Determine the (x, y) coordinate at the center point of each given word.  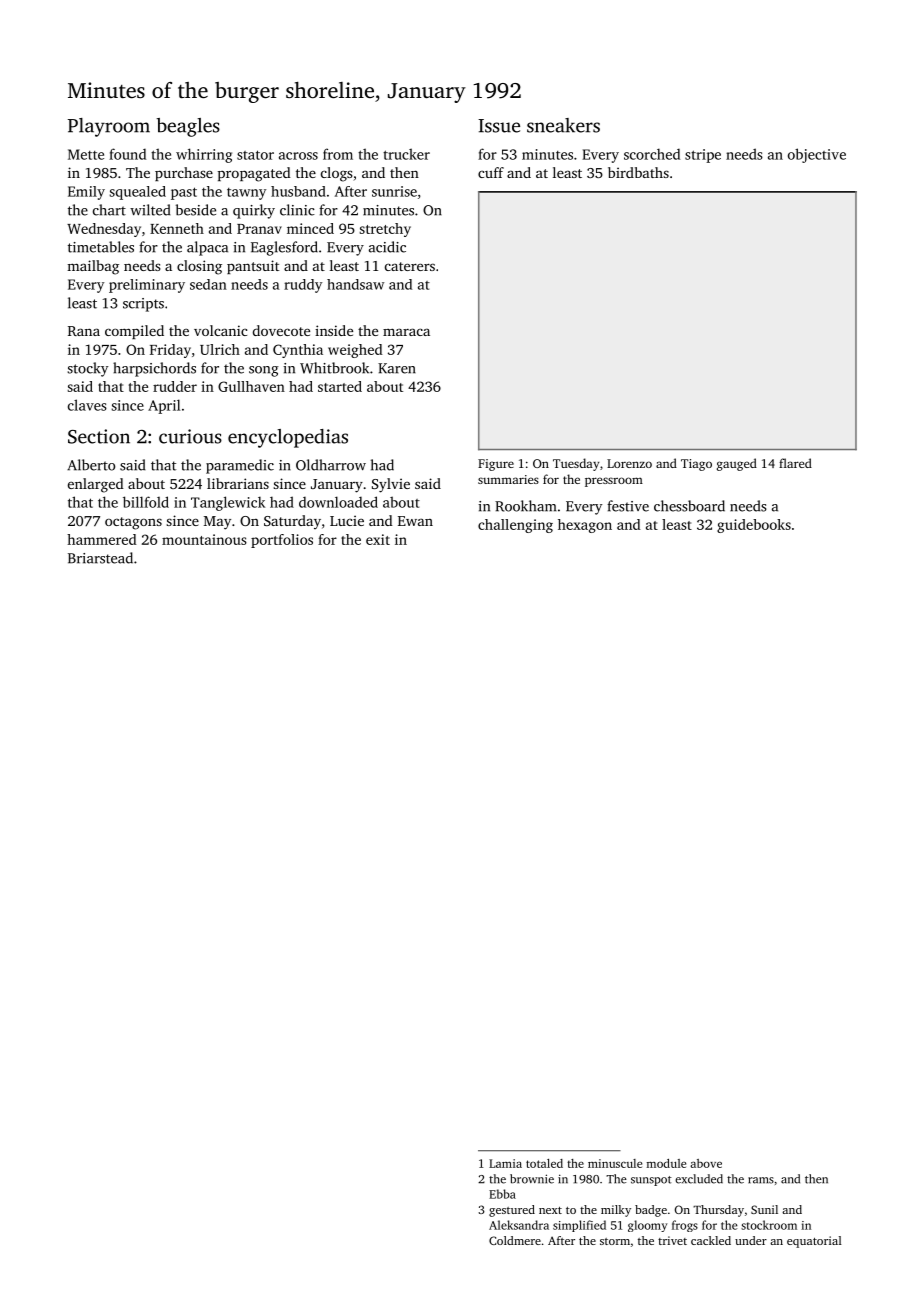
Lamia (505, 1163)
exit (378, 539)
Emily (86, 193)
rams (761, 1180)
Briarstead (100, 558)
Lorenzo (629, 463)
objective (817, 155)
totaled (544, 1163)
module (666, 1163)
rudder (175, 386)
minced (310, 228)
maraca (406, 332)
